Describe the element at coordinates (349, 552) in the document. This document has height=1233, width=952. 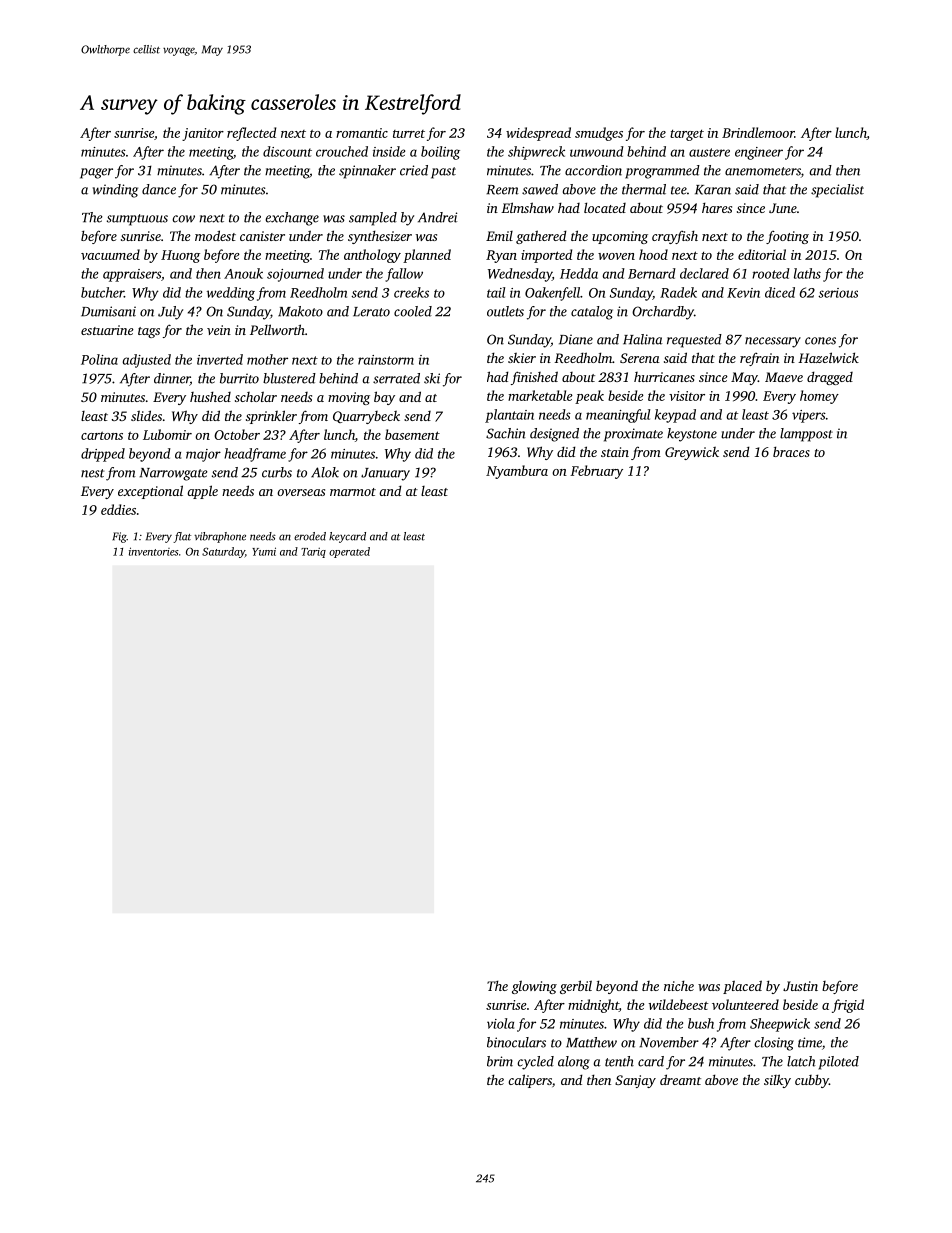
I see `operated` at that location.
